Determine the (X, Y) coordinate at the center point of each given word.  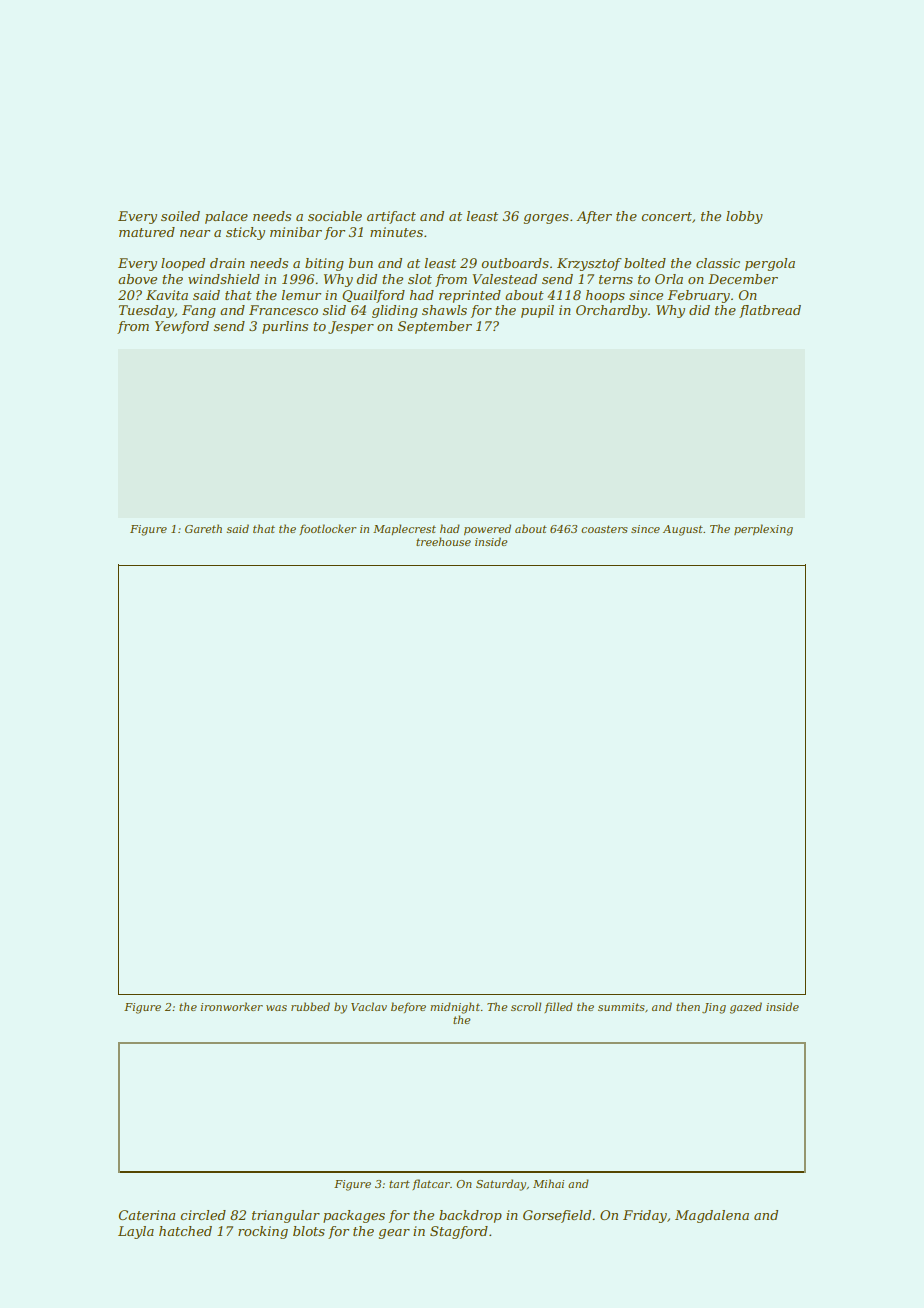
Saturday (501, 1185)
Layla (136, 1232)
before (408, 1007)
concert (666, 216)
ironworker (232, 1006)
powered (487, 529)
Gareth (203, 528)
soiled (180, 216)
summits (621, 1007)
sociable (335, 216)
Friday (645, 1216)
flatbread (770, 311)
